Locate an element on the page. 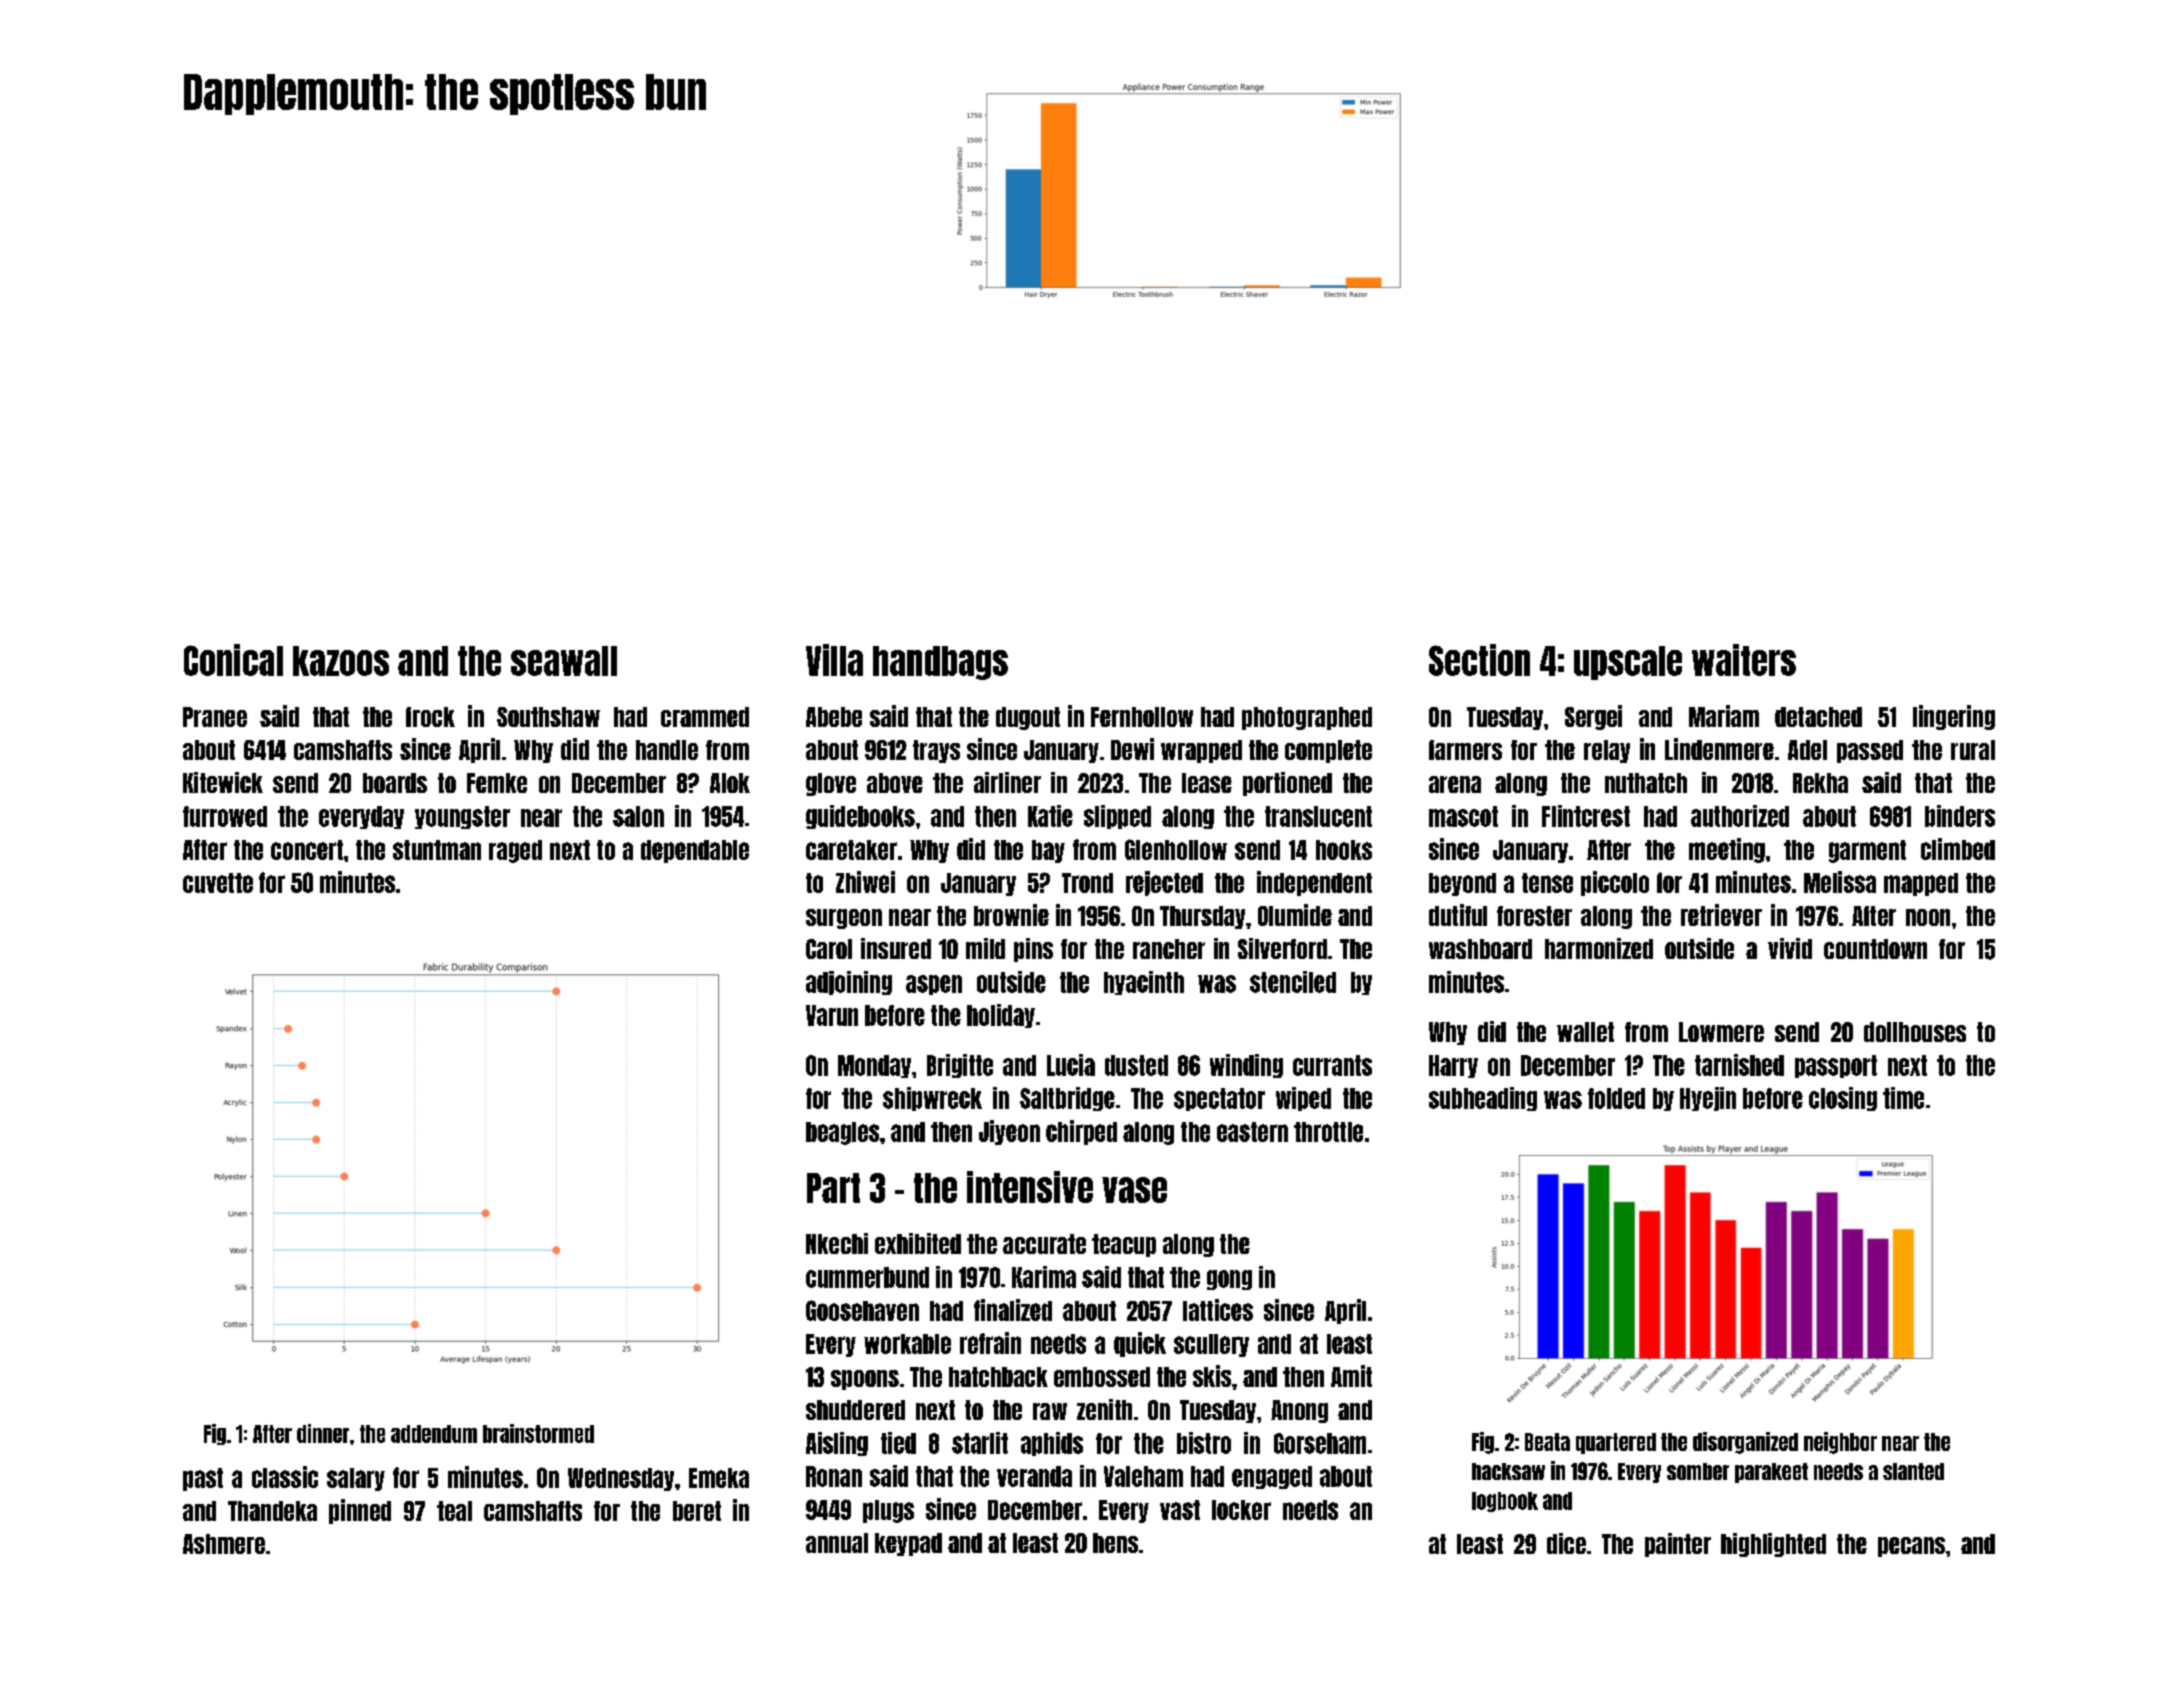  climbed is located at coordinates (1958, 849).
